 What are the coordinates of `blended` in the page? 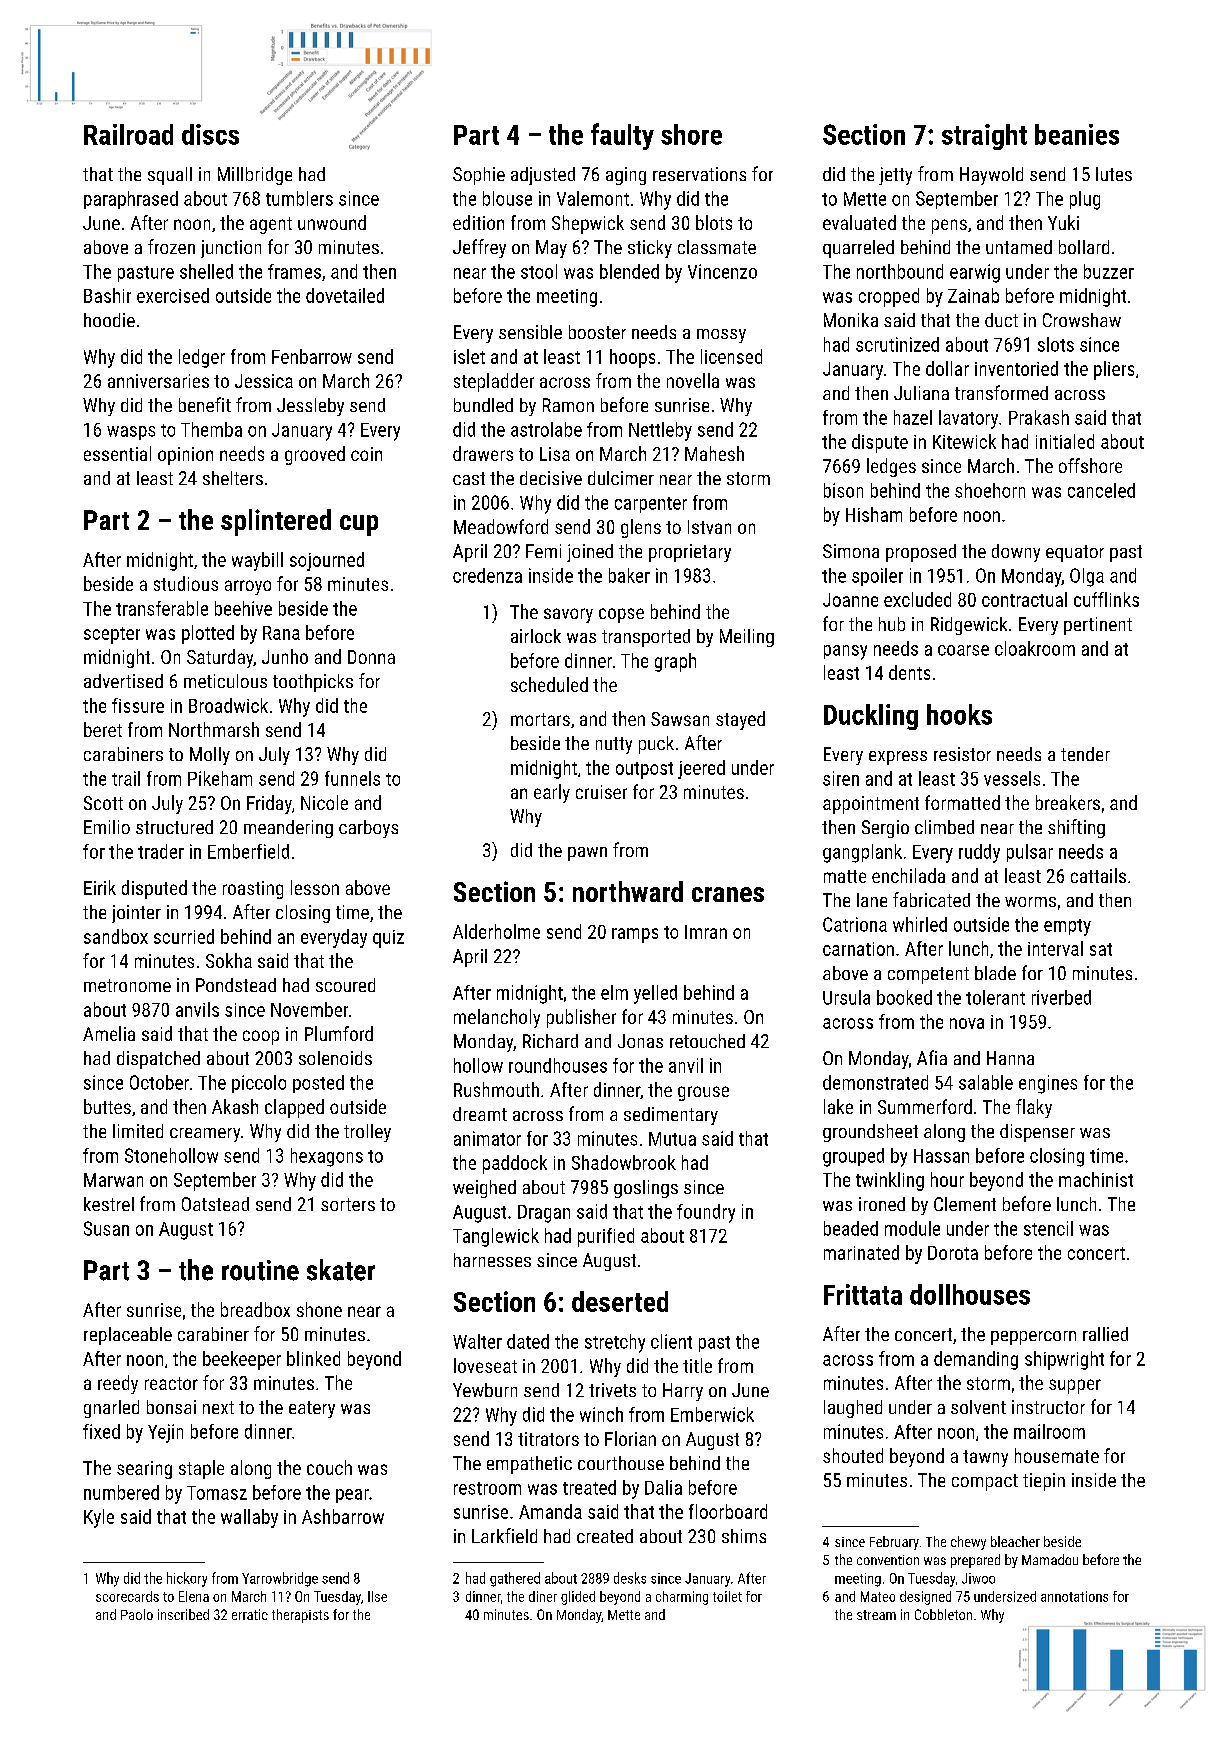 It's located at (629, 271).
